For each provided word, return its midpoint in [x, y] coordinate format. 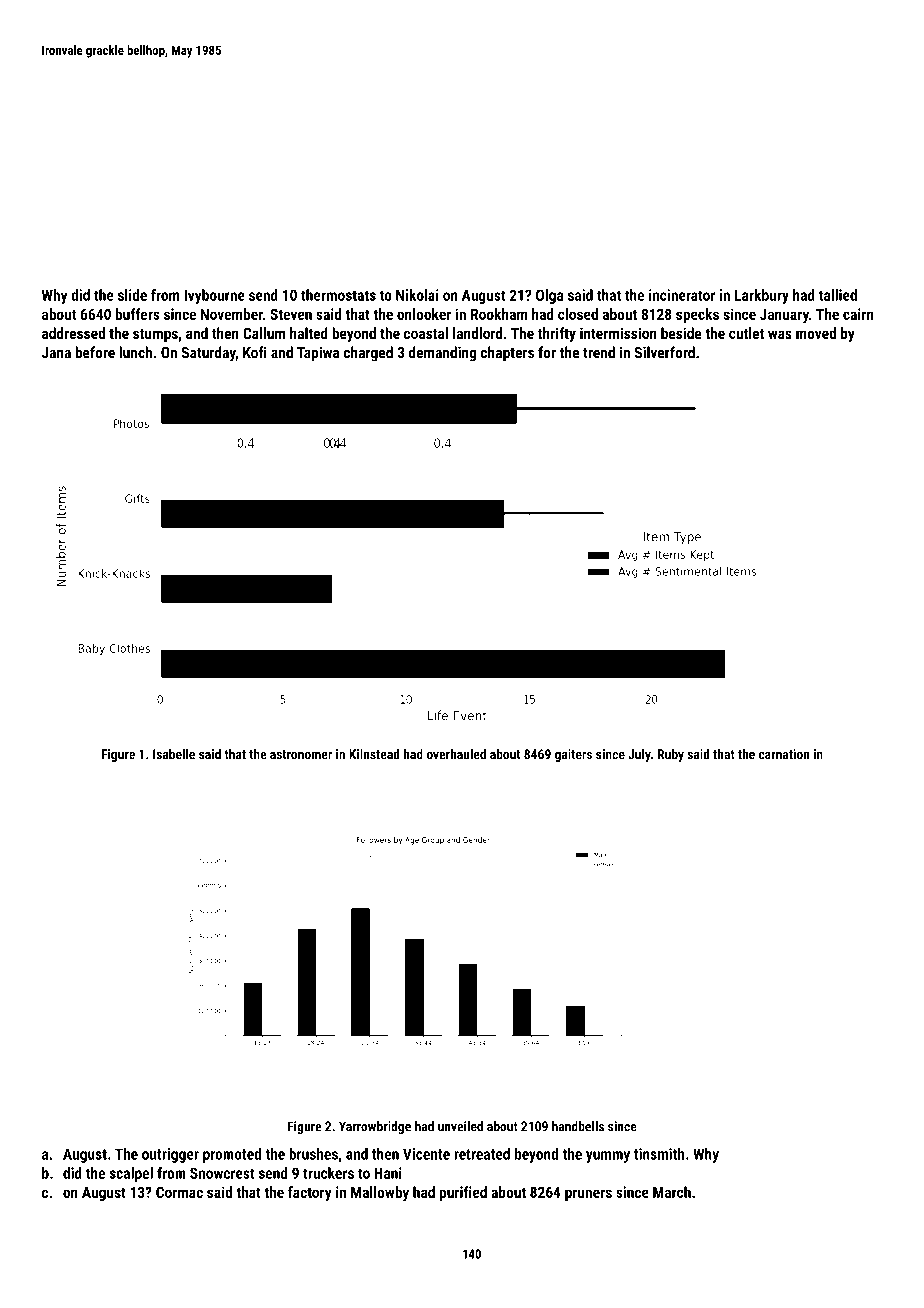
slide [132, 295]
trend [599, 352]
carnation [784, 754]
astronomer [301, 754]
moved [816, 333]
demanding [442, 354]
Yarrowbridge [375, 1127]
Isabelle [174, 754]
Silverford [665, 352]
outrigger [170, 1155]
